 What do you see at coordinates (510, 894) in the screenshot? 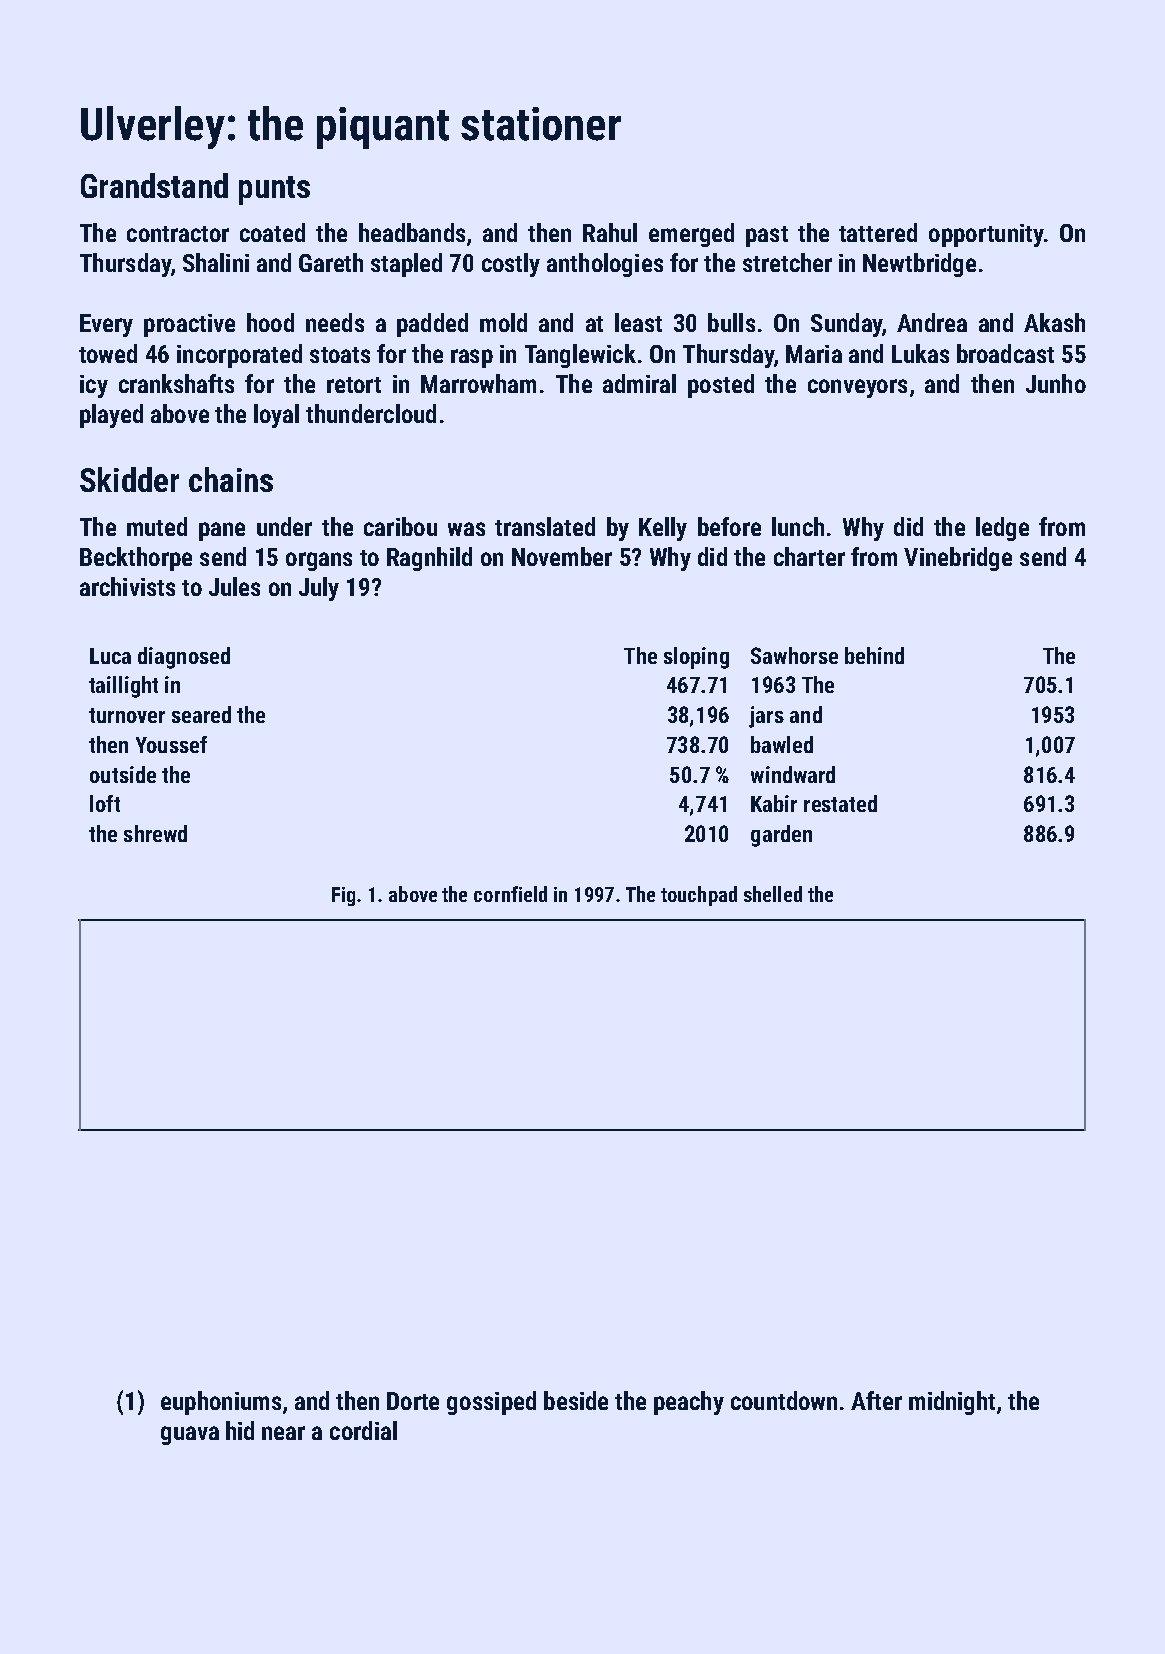
I see `cornfield` at bounding box center [510, 894].
